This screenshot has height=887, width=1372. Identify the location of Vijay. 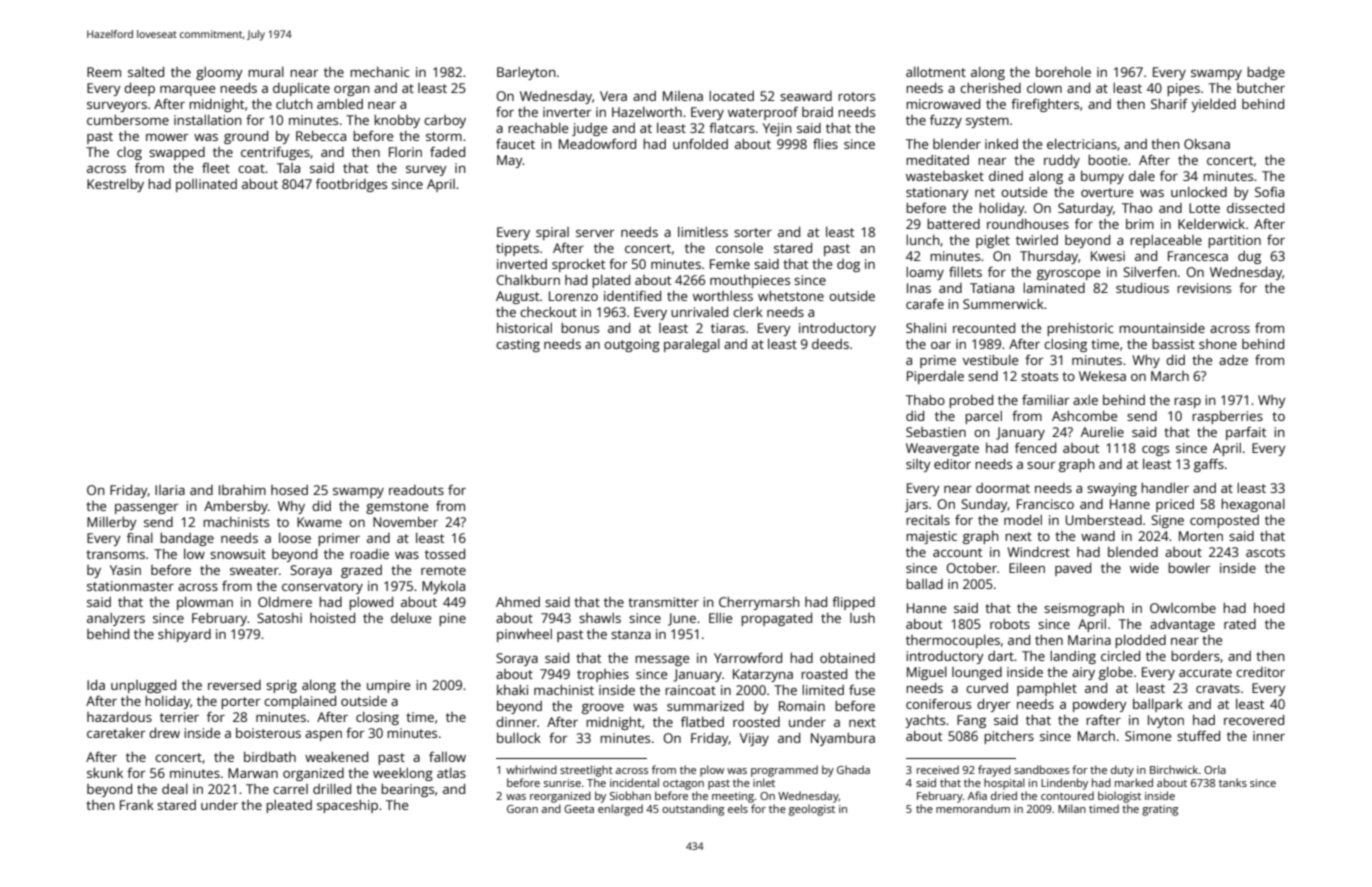
(754, 739).
